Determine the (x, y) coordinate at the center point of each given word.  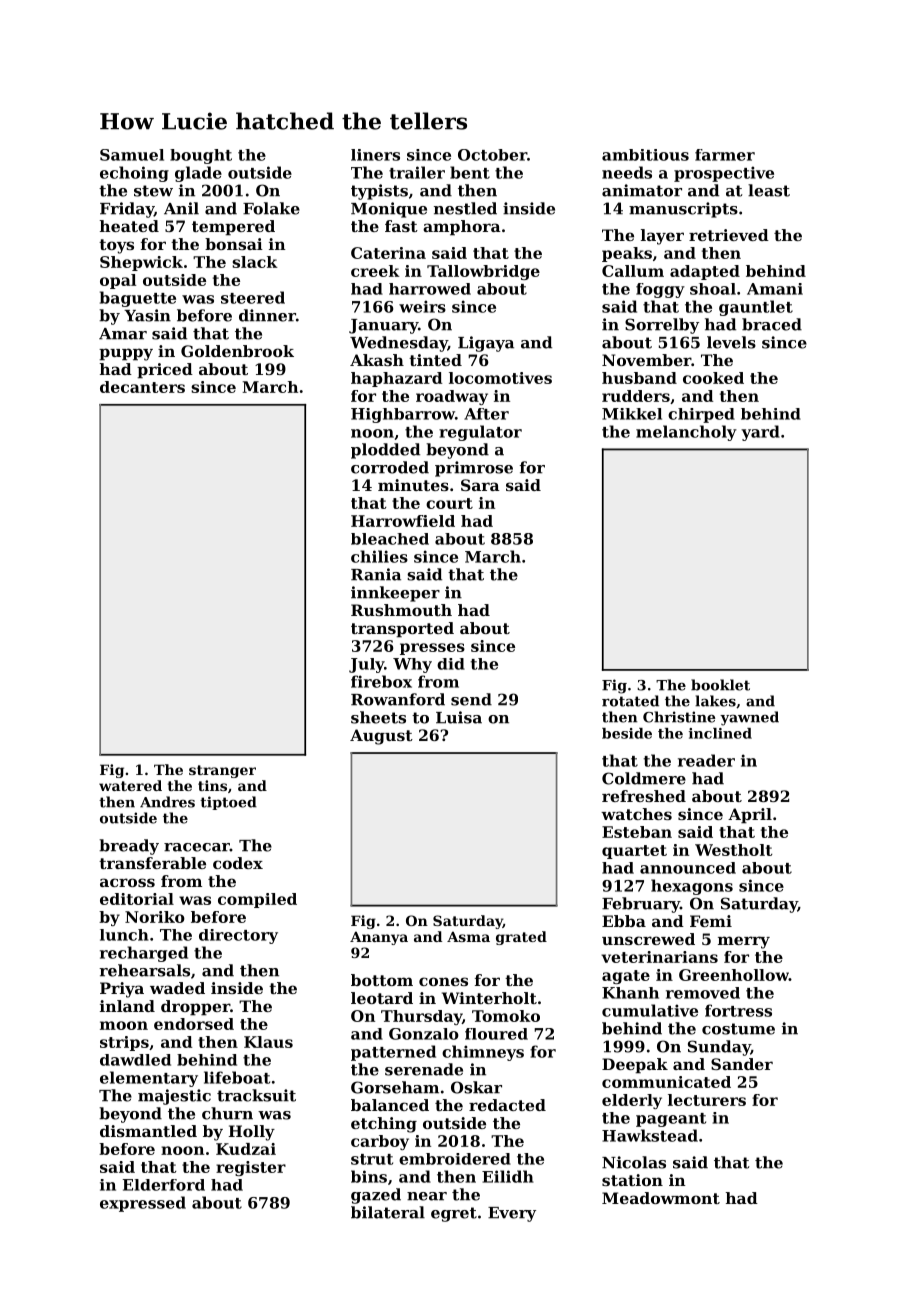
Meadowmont (661, 1198)
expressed (143, 1204)
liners (375, 155)
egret (454, 1214)
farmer (725, 155)
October (492, 155)
